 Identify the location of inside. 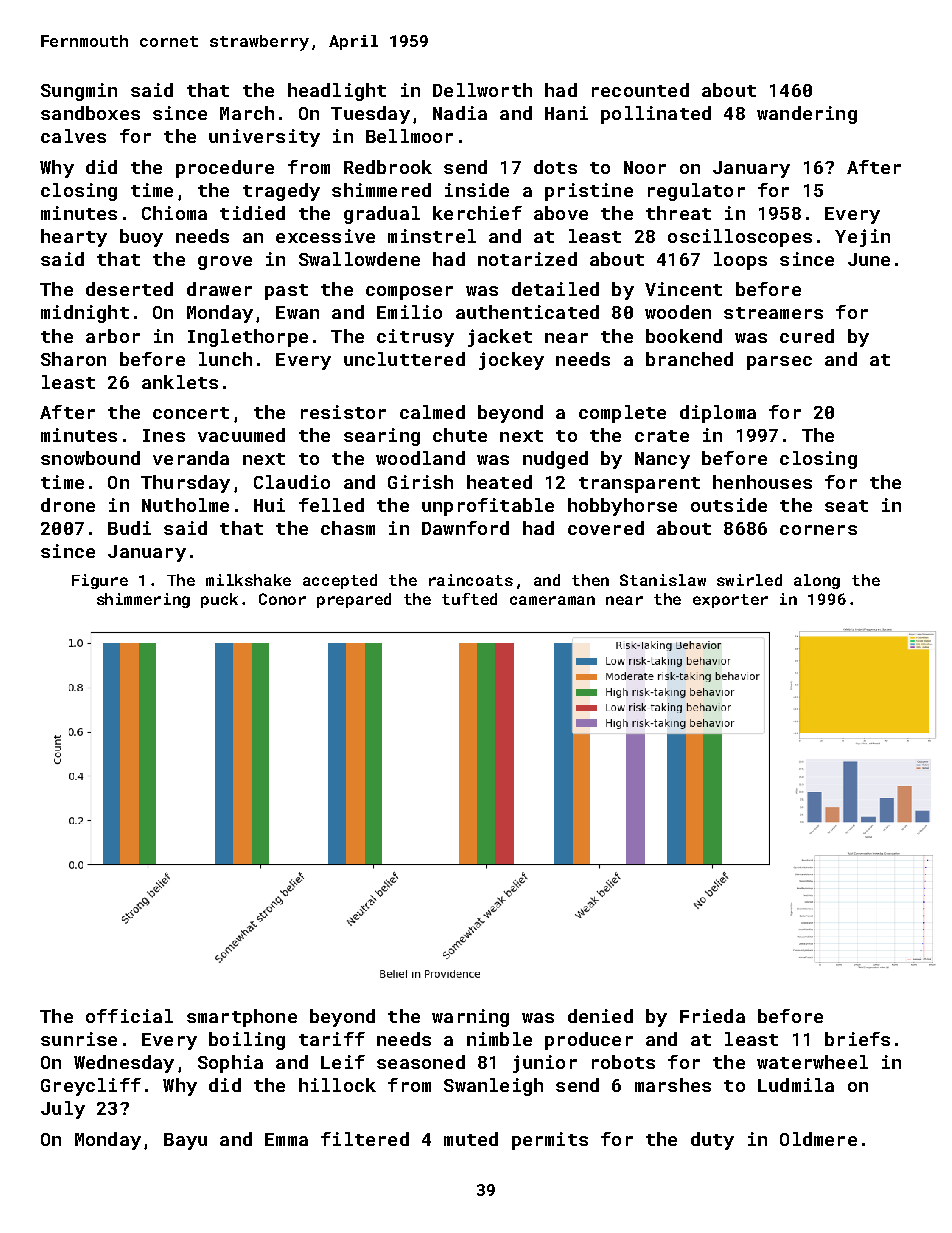
(477, 190).
